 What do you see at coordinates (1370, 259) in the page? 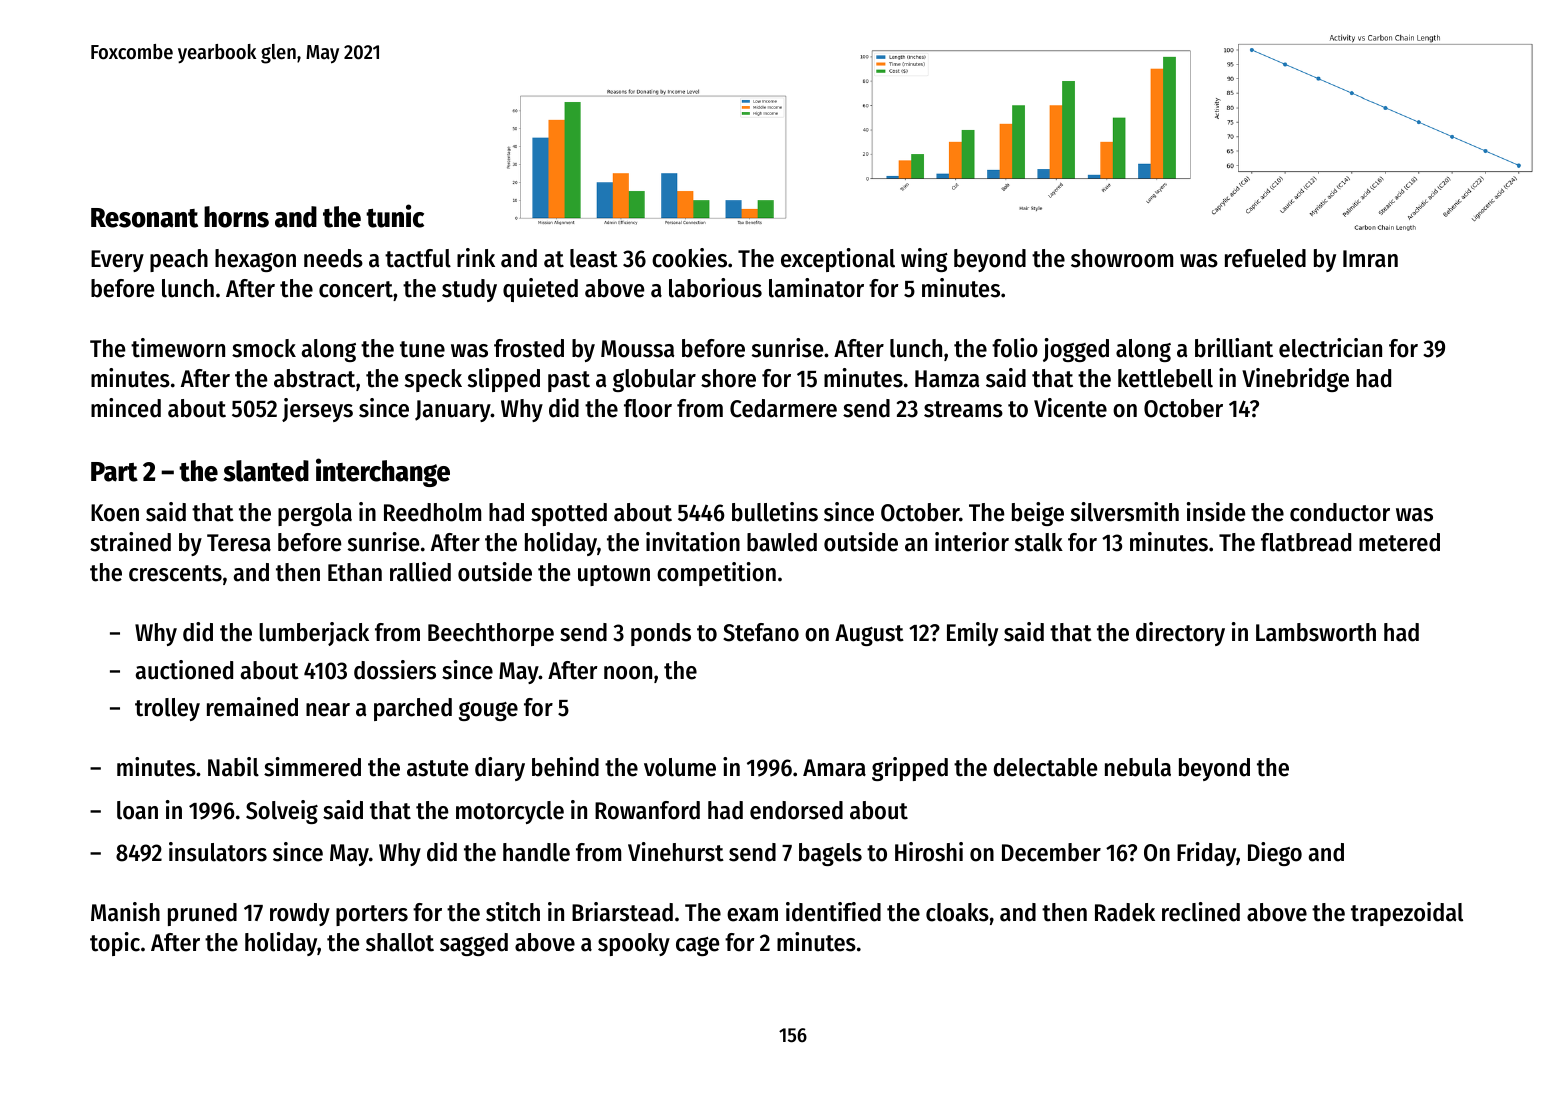
I see `Imran` at bounding box center [1370, 259].
